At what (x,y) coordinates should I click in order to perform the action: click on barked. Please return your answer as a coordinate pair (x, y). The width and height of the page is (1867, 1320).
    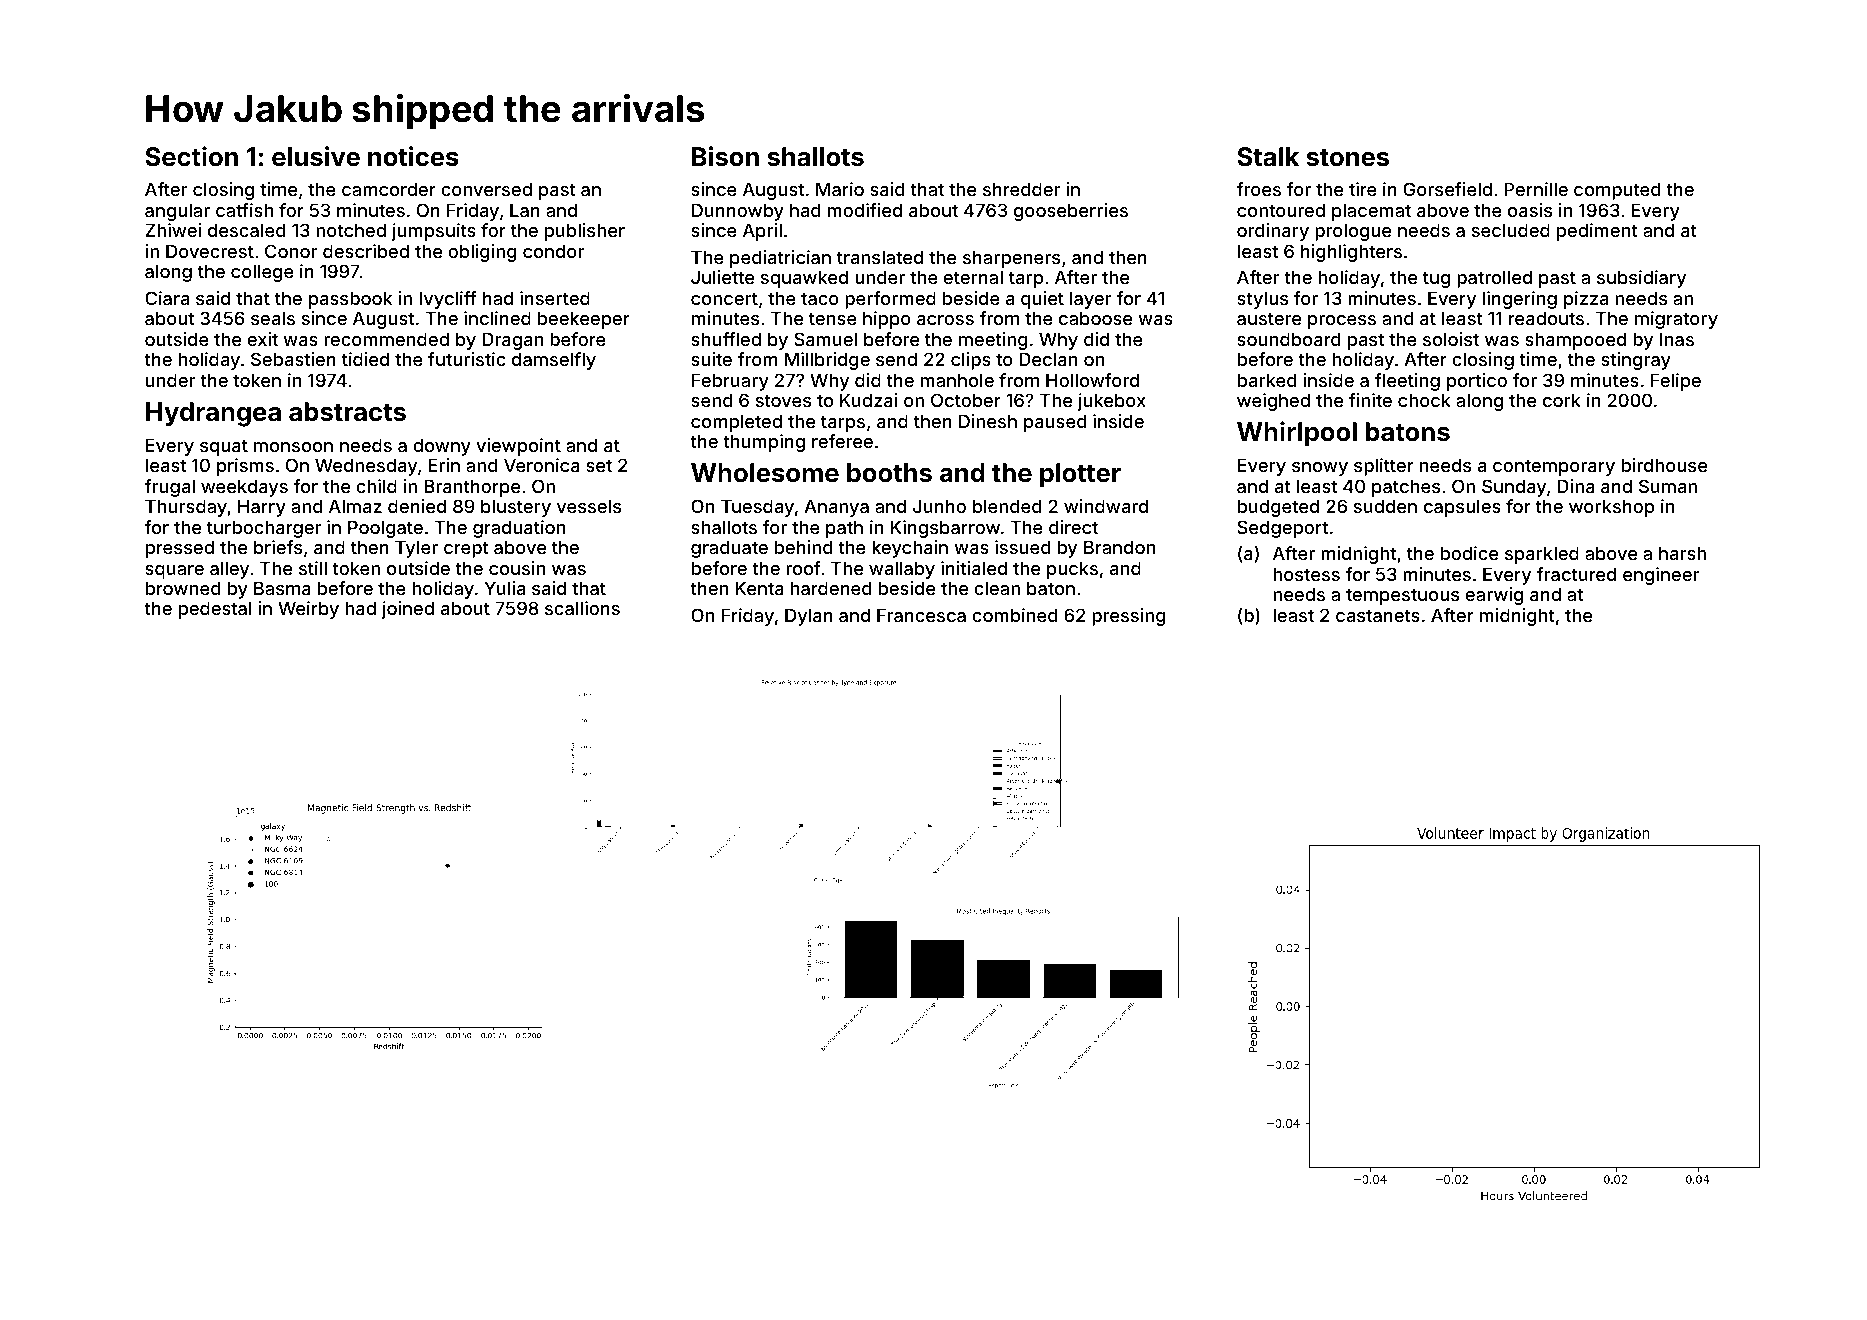
    Looking at the image, I should click on (1267, 380).
